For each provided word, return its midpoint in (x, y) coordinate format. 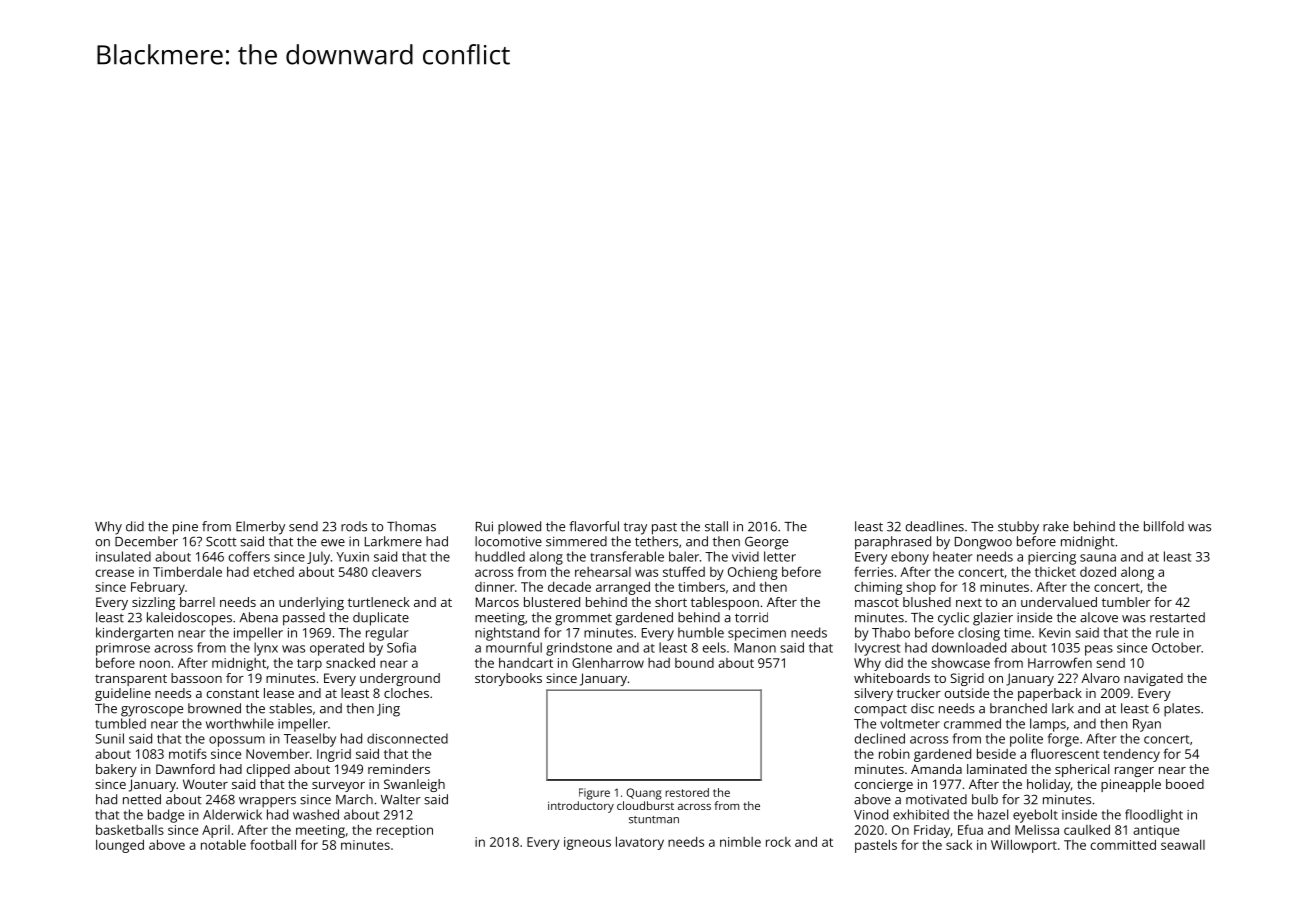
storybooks (508, 679)
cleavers (396, 571)
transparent (131, 680)
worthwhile (240, 723)
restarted (1177, 617)
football (273, 844)
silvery (873, 694)
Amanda (936, 769)
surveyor (338, 787)
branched (1018, 708)
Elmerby (260, 528)
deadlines (935, 526)
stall (716, 526)
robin (894, 753)
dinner (495, 587)
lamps (1048, 725)
